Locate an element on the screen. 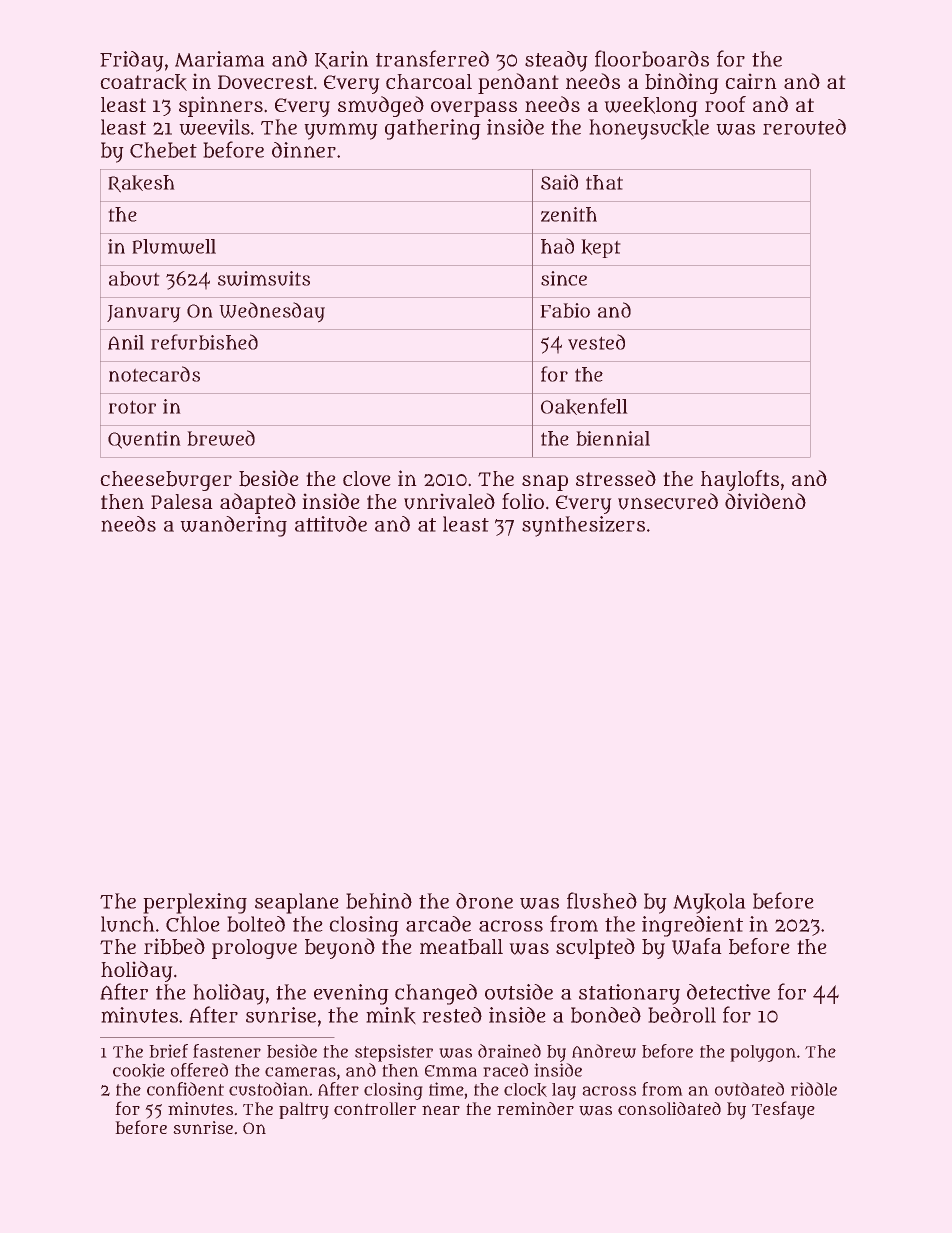  brewed is located at coordinates (221, 438).
